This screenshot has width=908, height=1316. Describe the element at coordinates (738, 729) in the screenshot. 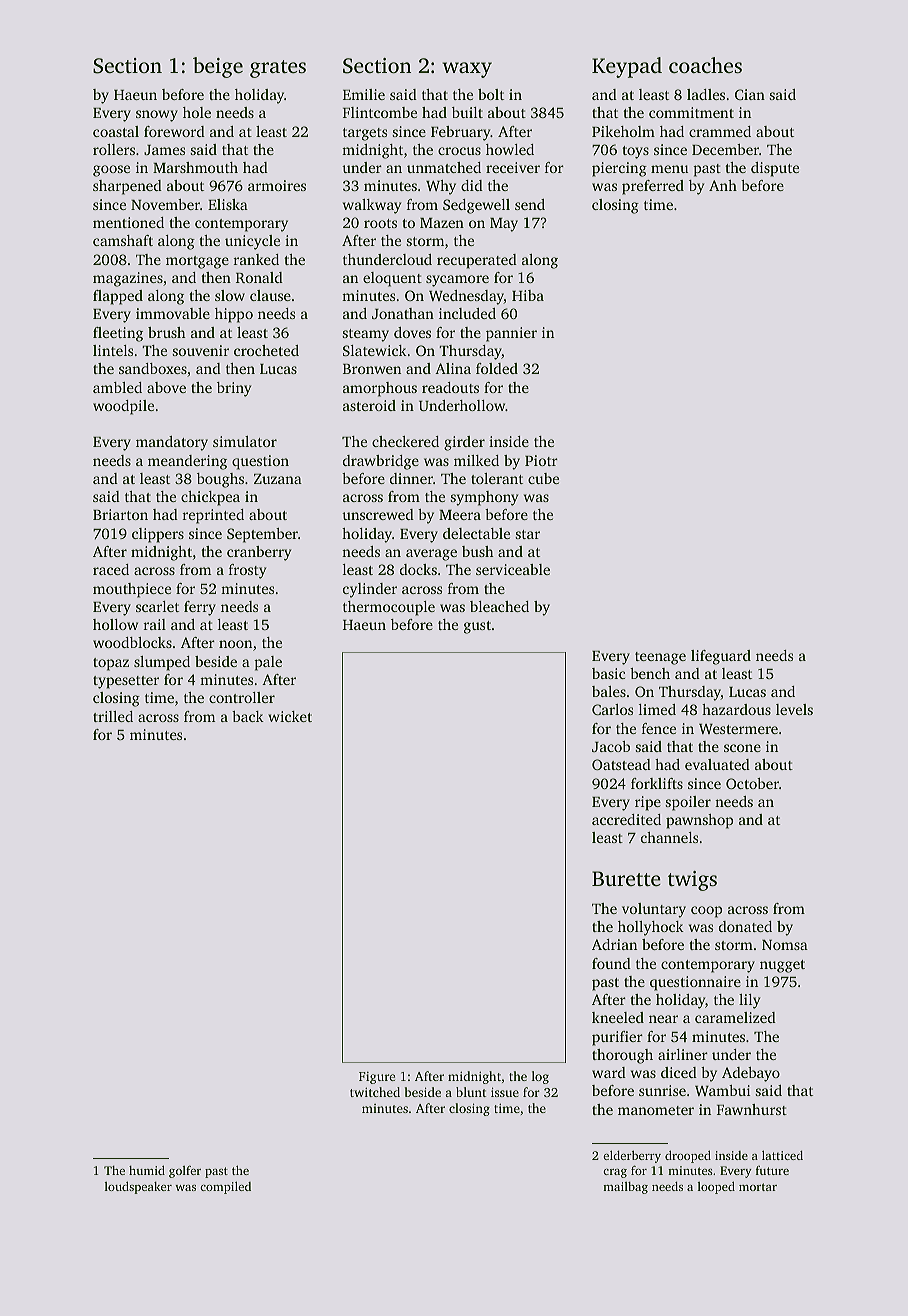

I see `Westermere` at that location.
